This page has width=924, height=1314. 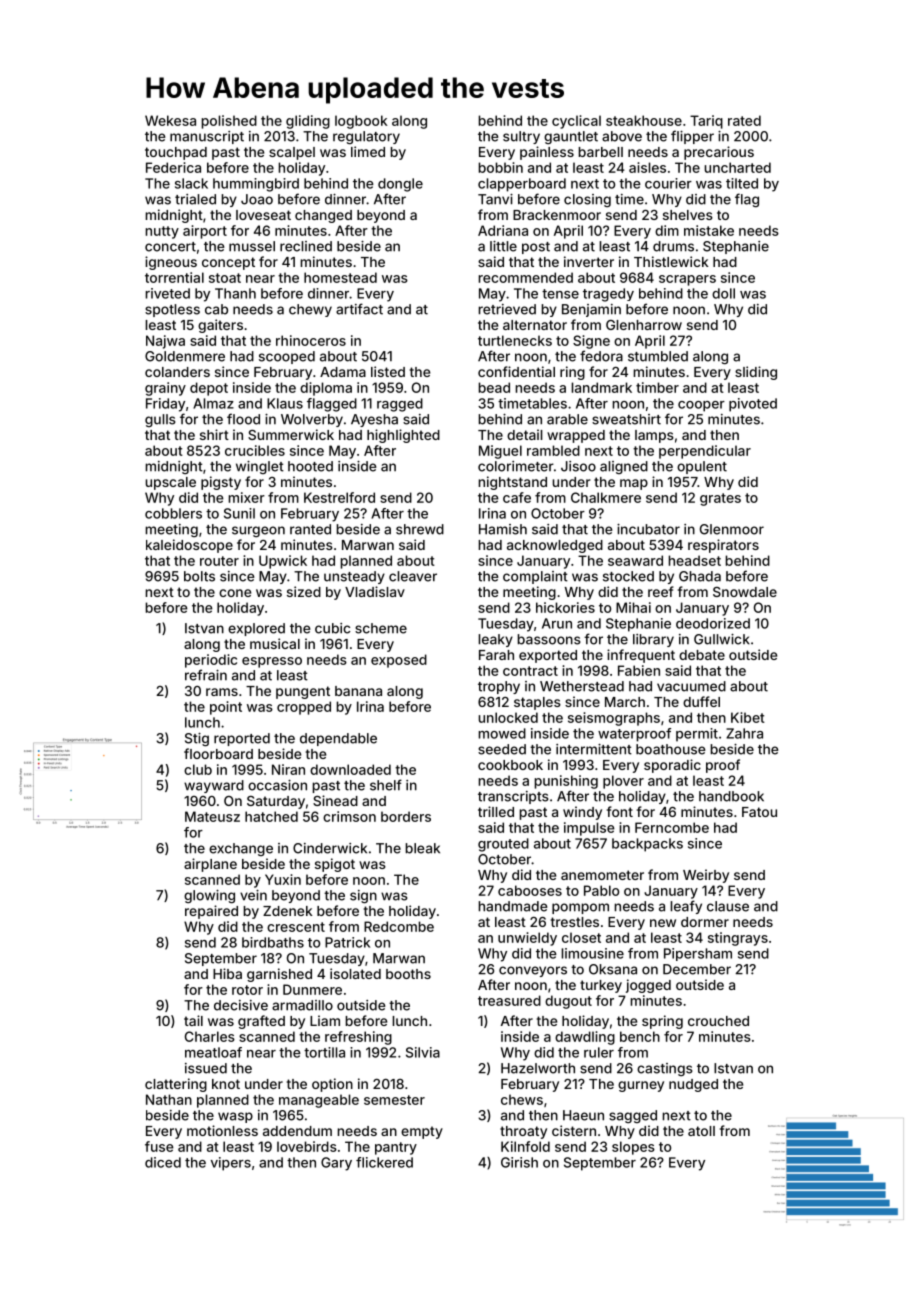 I want to click on logbook, so click(x=361, y=122).
